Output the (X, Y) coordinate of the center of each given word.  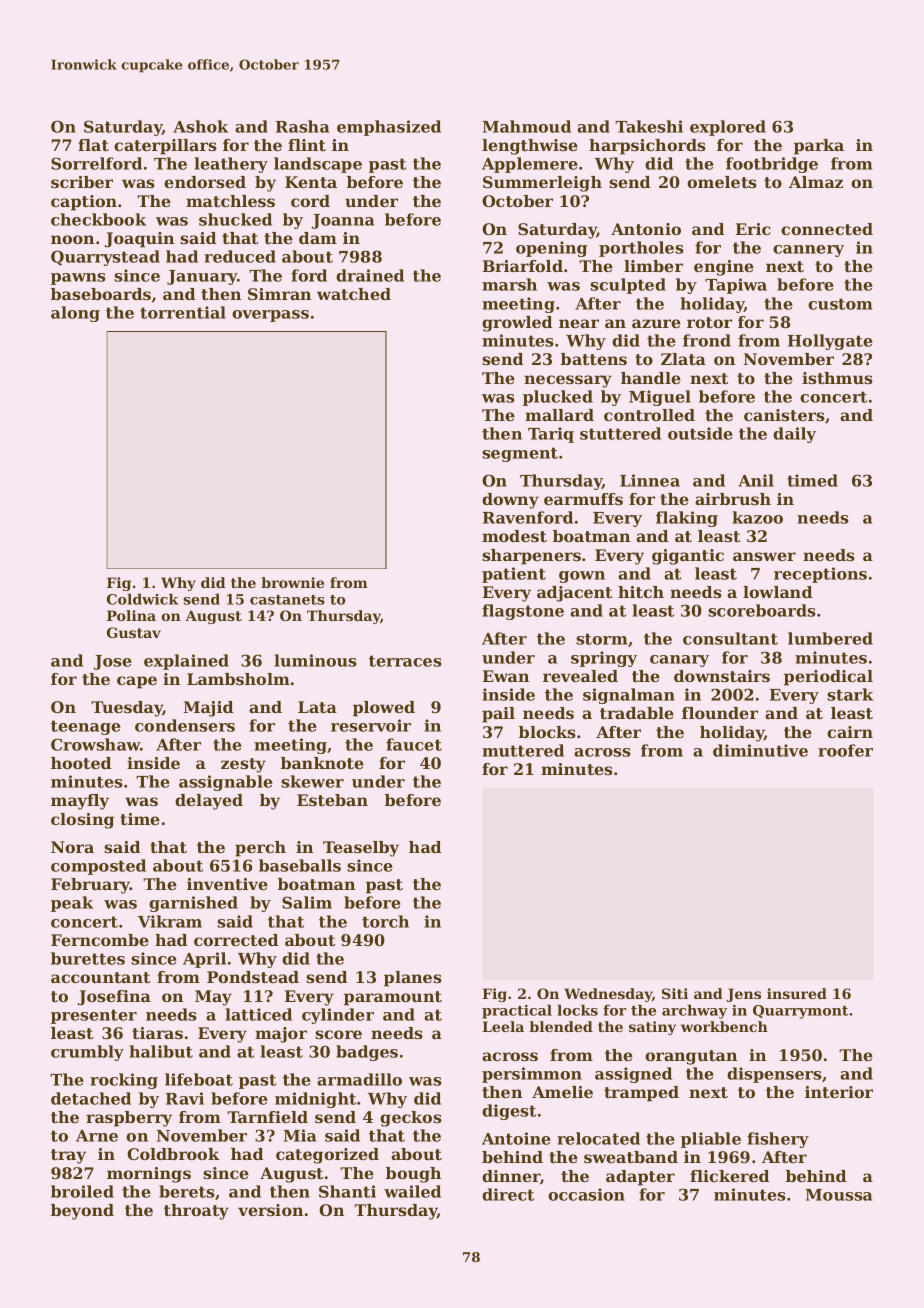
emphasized (389, 128)
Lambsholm (238, 679)
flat (93, 145)
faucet (414, 744)
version (270, 1210)
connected (827, 229)
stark (850, 694)
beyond (82, 1212)
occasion (586, 1194)
